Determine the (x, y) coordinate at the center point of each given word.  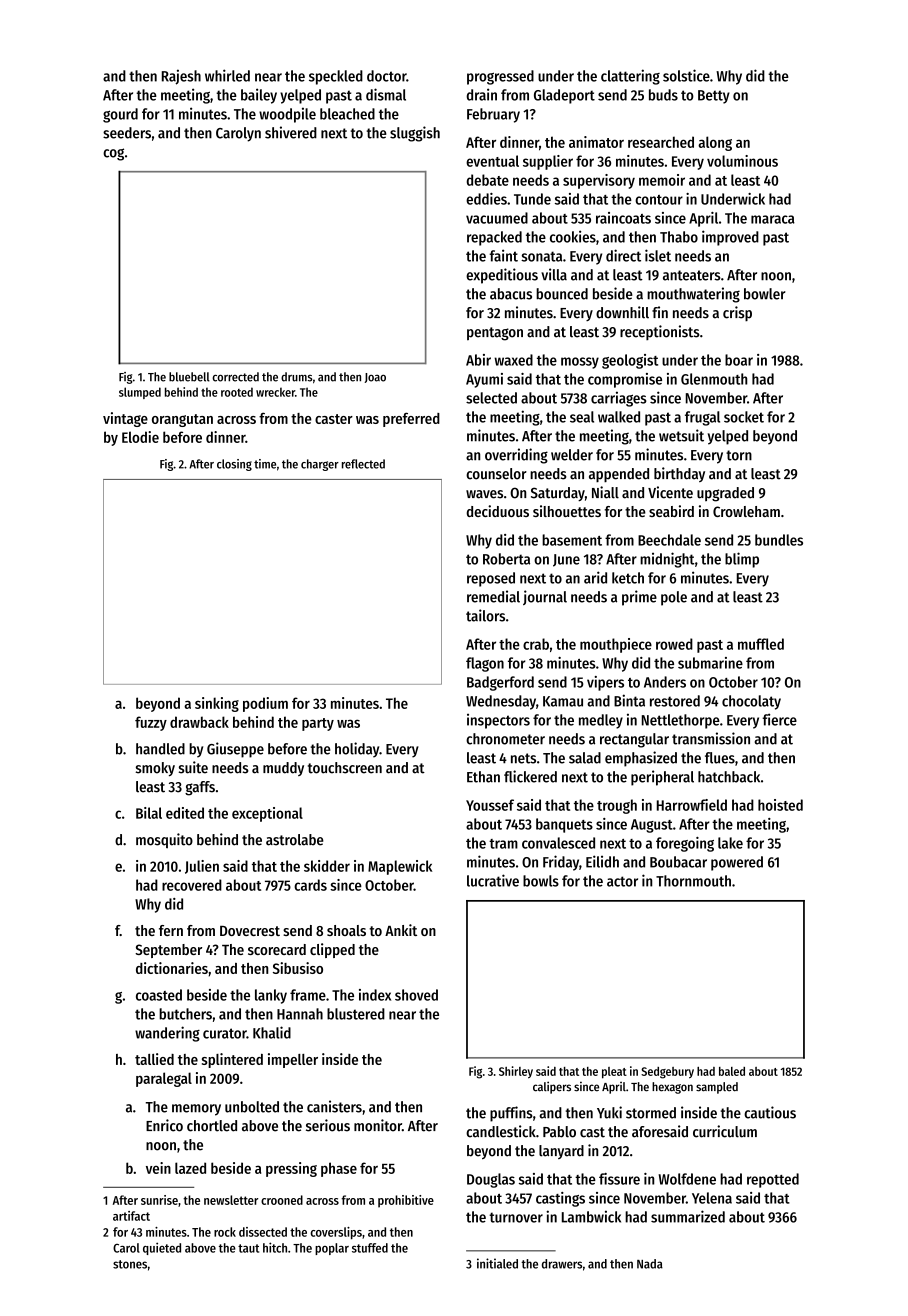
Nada (650, 1264)
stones (130, 1264)
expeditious (502, 276)
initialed (497, 1263)
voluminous (742, 161)
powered (737, 863)
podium (265, 704)
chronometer (505, 739)
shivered (291, 132)
